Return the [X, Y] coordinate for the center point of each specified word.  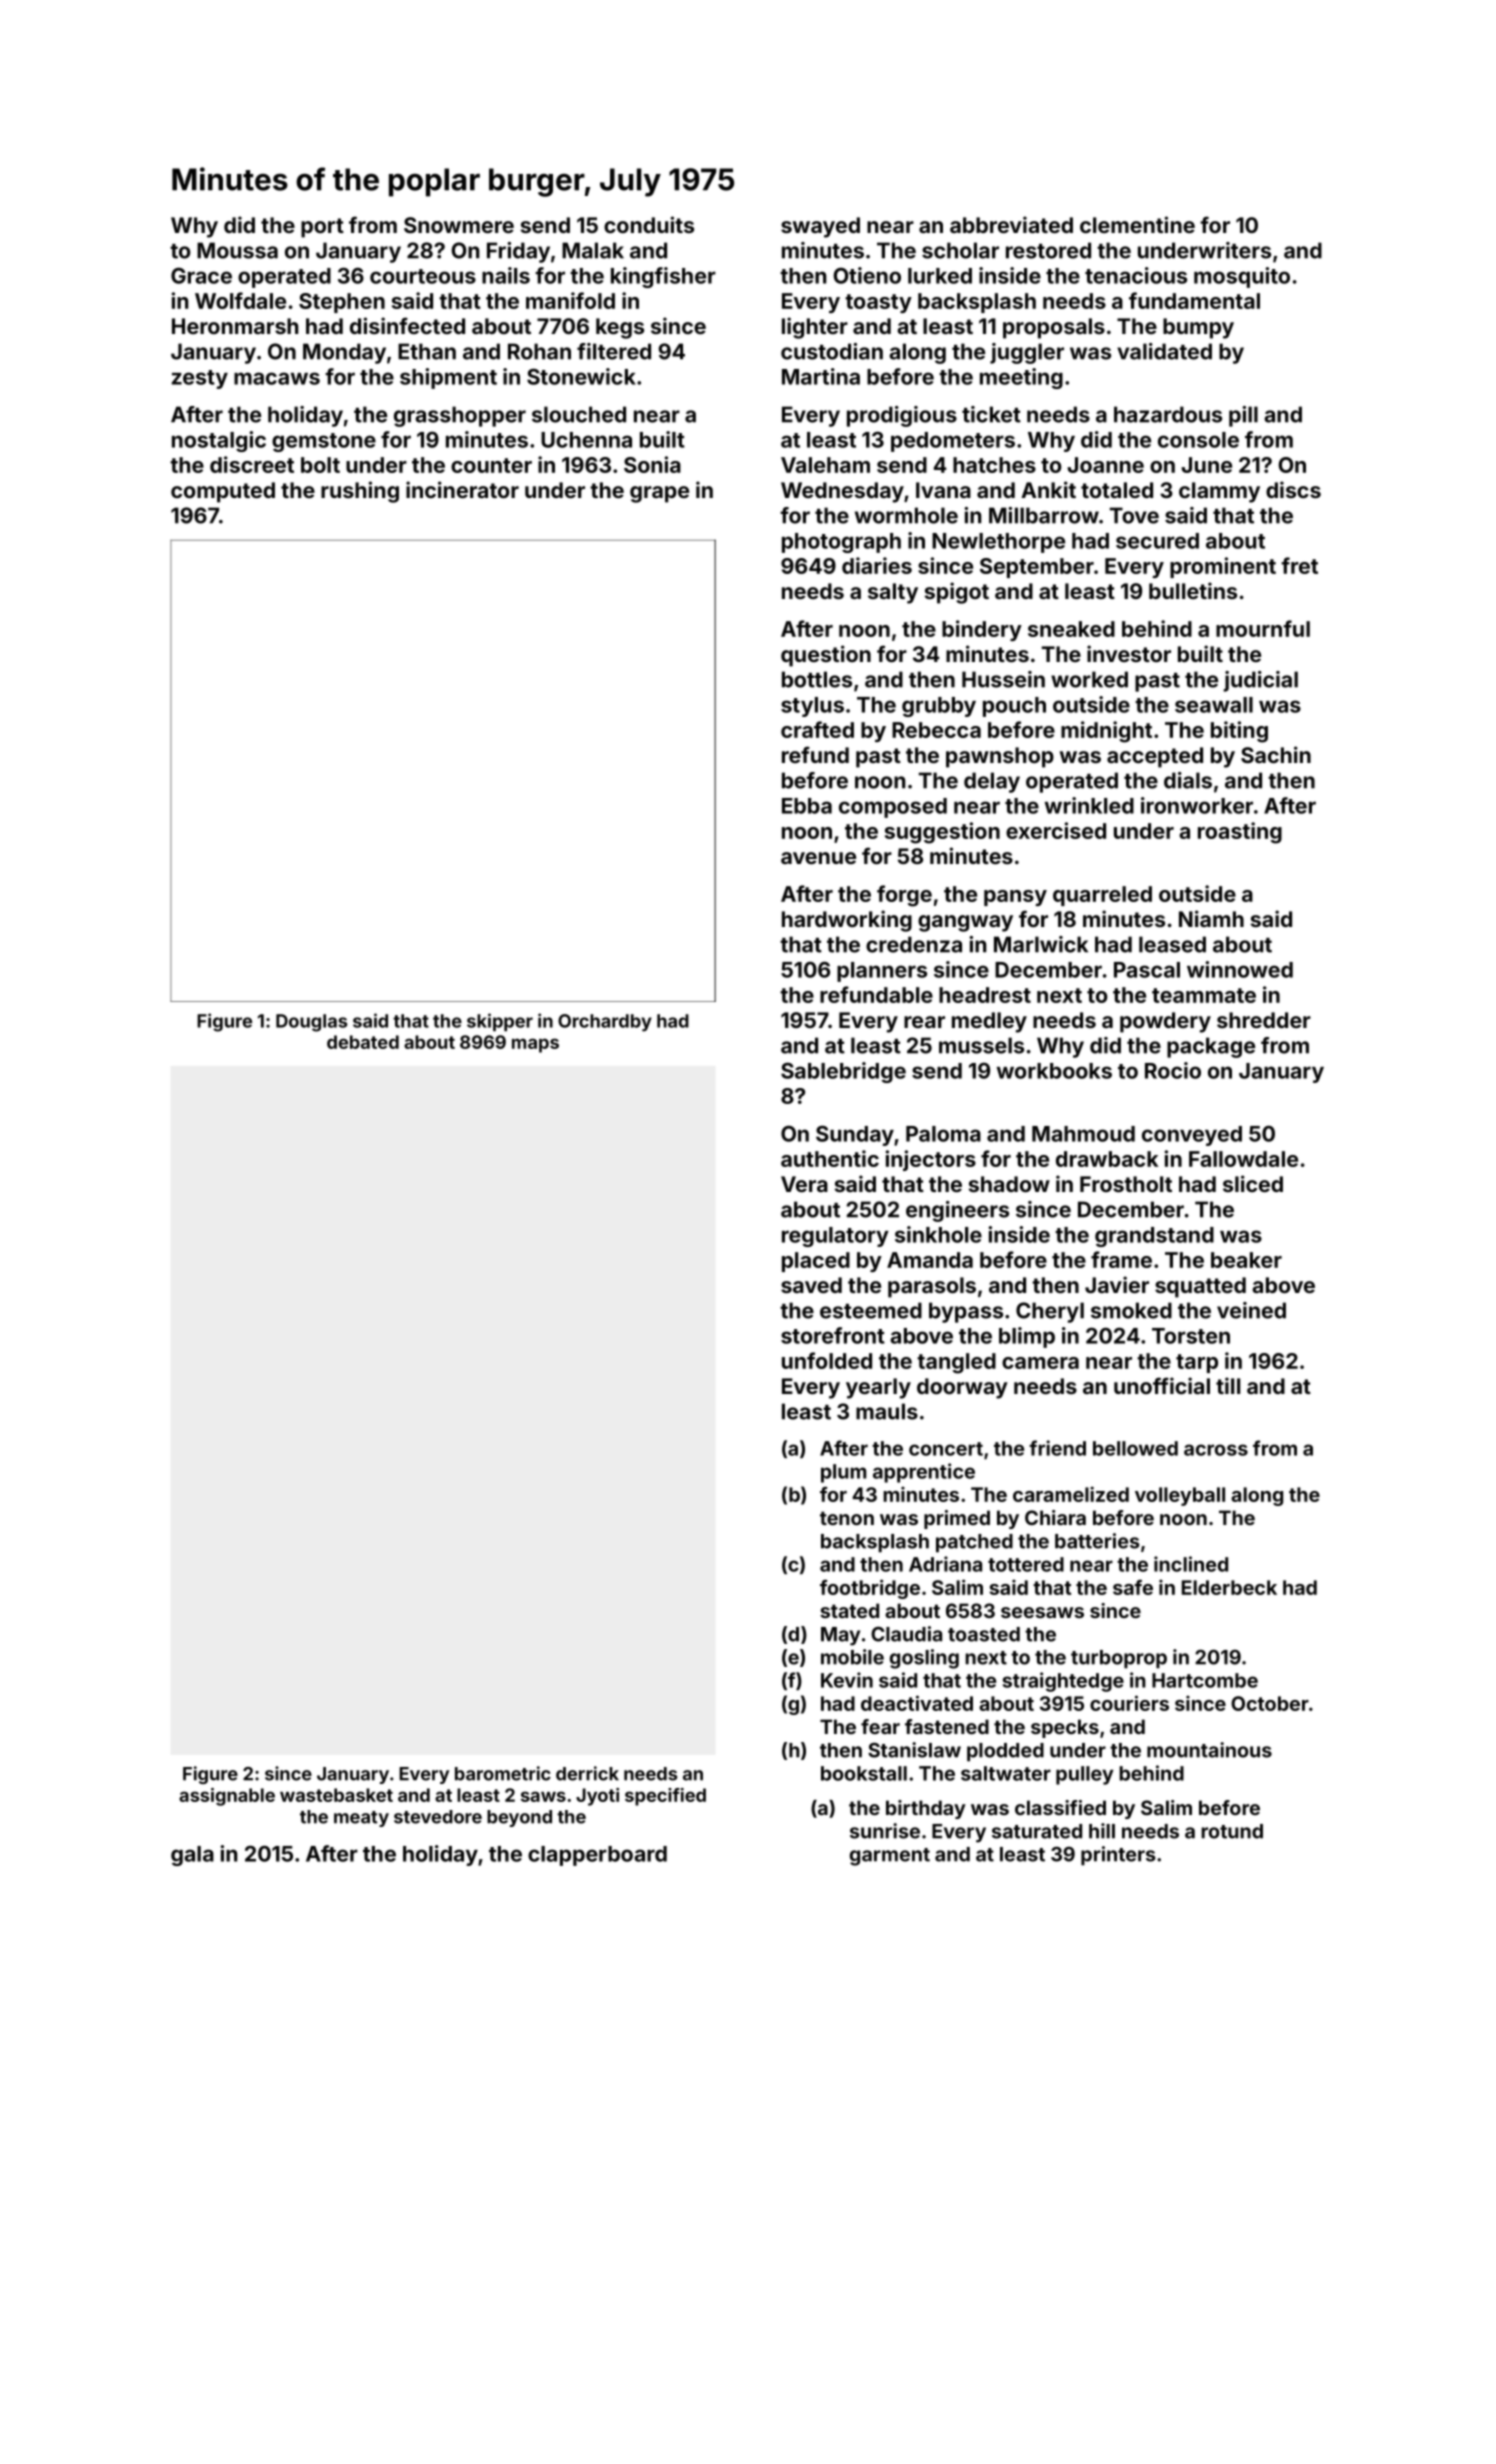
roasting [1240, 833]
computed [223, 492]
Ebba [807, 806]
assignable [227, 1797]
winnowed [1240, 969]
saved [811, 1285]
